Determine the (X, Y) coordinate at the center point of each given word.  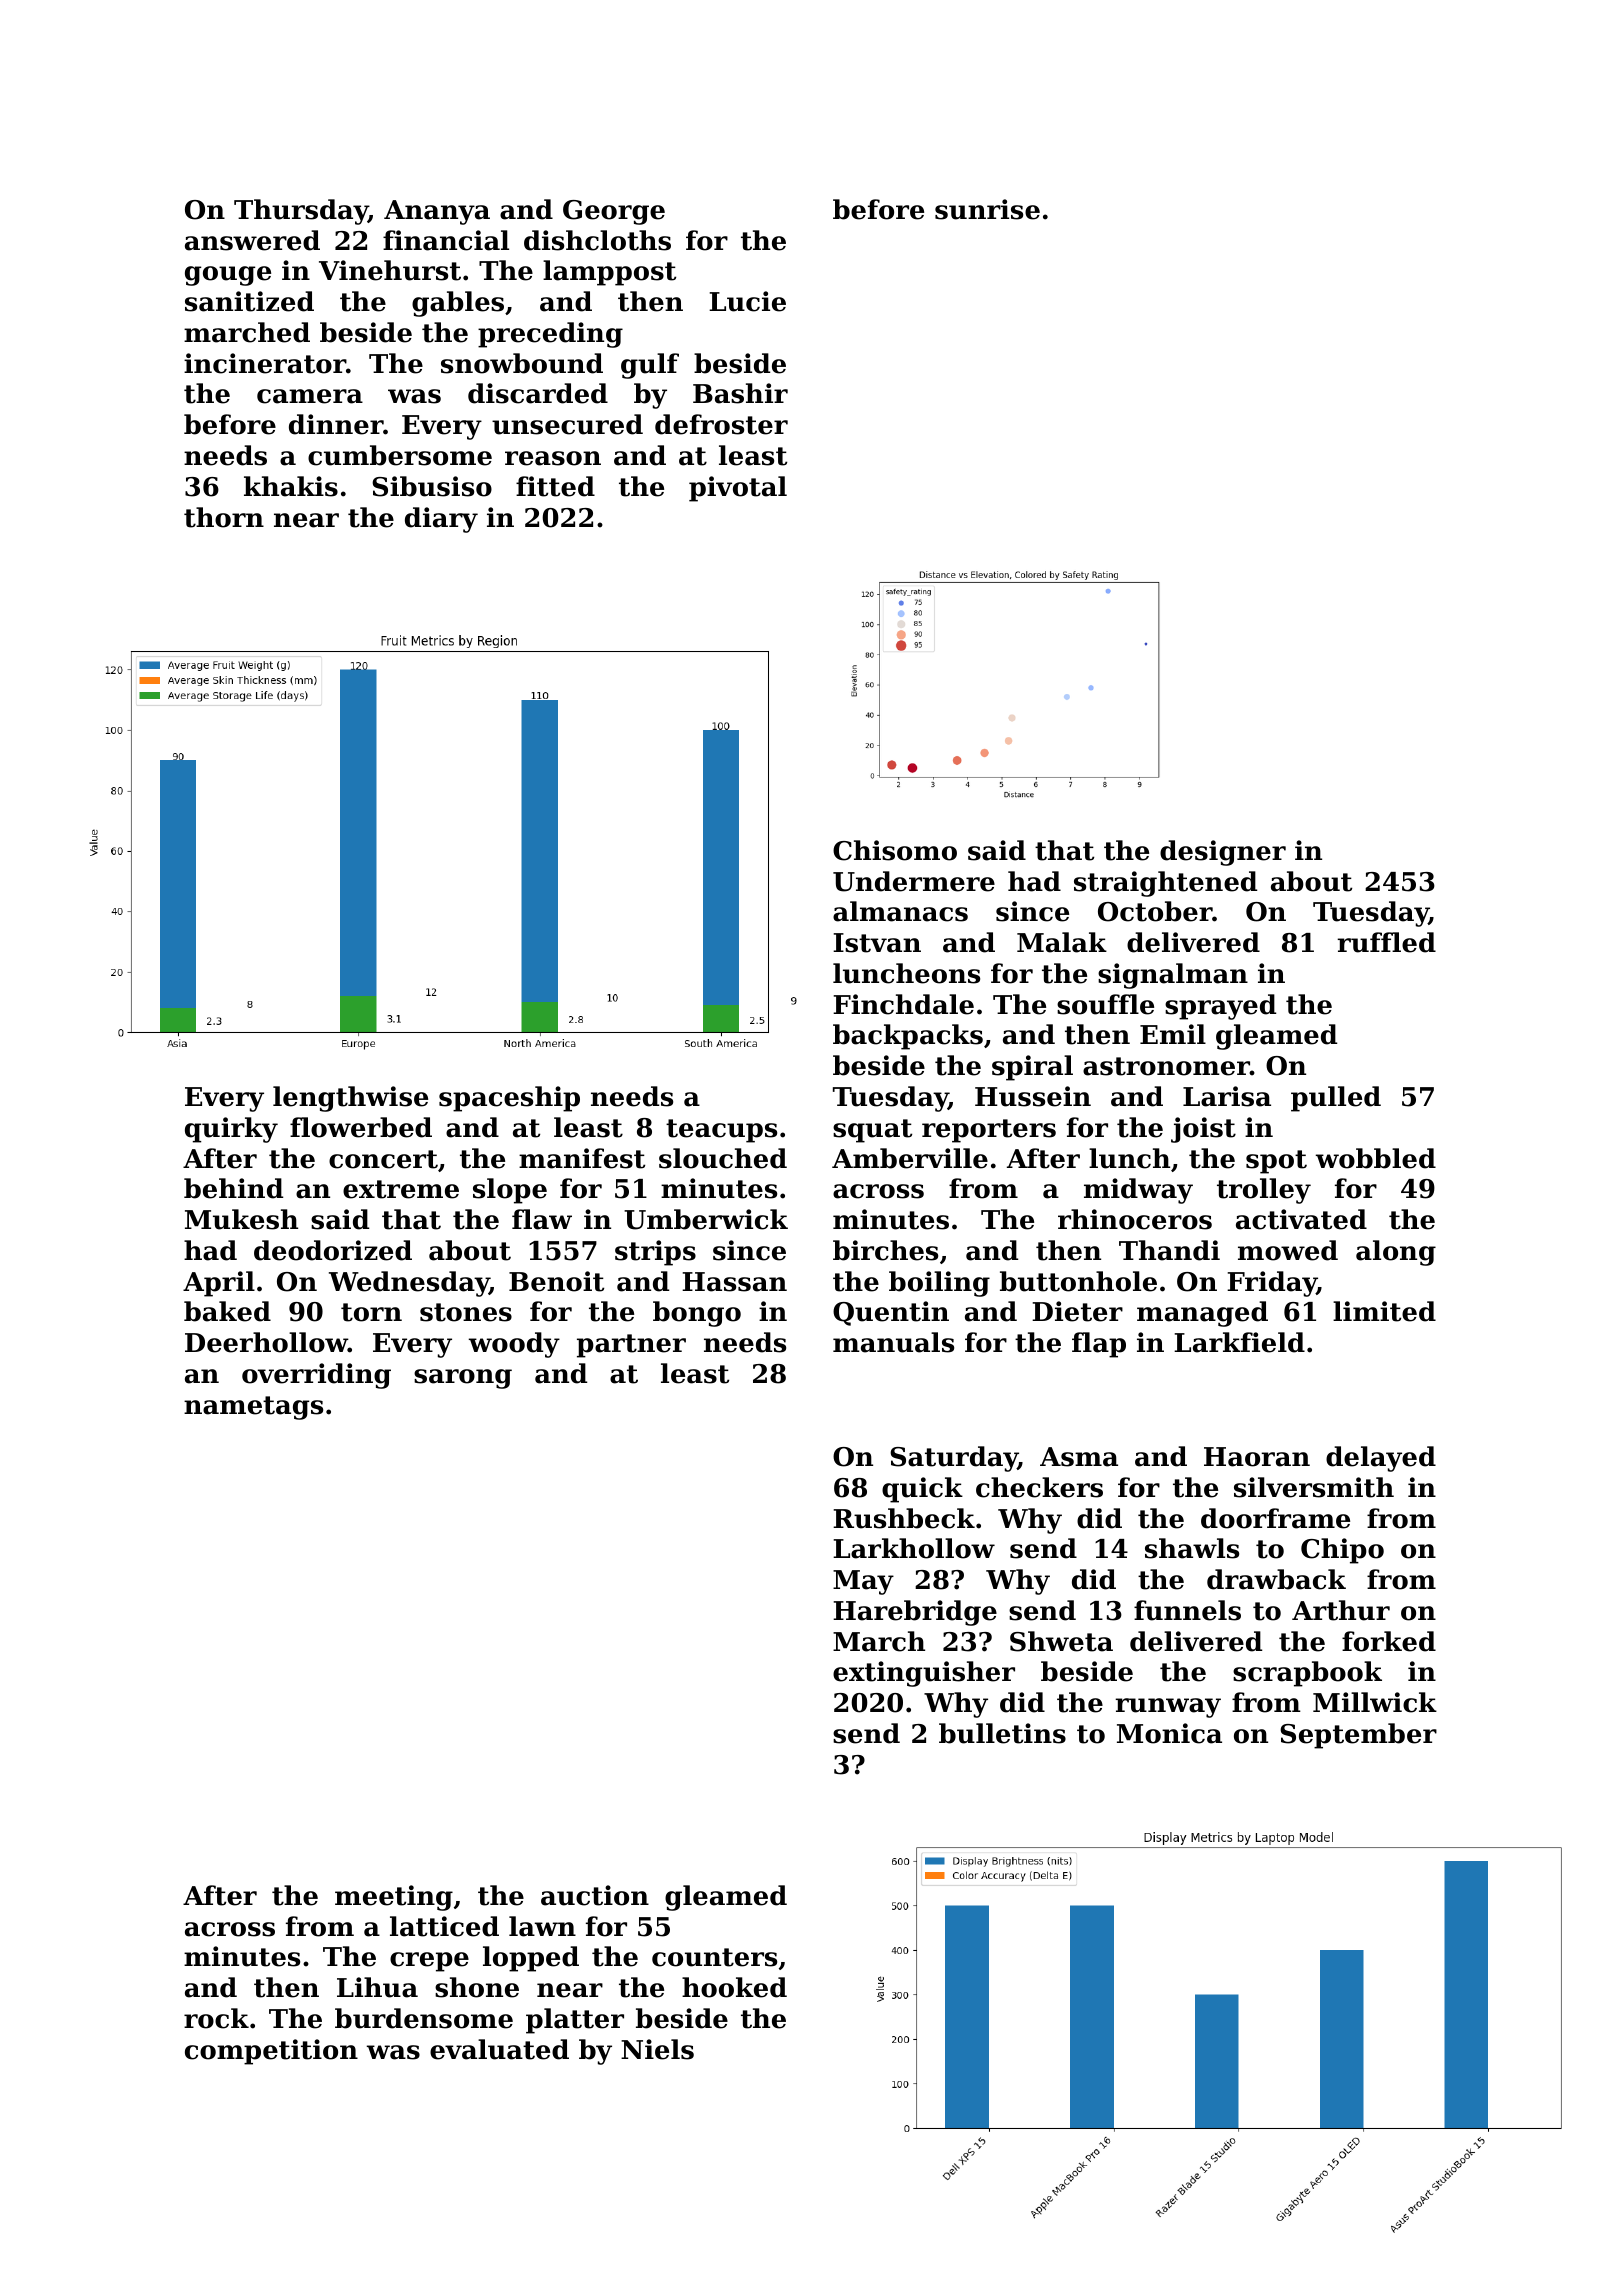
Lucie (747, 301)
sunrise (987, 209)
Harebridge (915, 1613)
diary (441, 520)
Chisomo (895, 850)
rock (216, 2018)
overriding (316, 1376)
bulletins (1002, 1733)
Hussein (1033, 1096)
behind (233, 1188)
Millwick (1375, 1702)
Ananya (437, 212)
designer (1223, 853)
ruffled (1386, 942)
